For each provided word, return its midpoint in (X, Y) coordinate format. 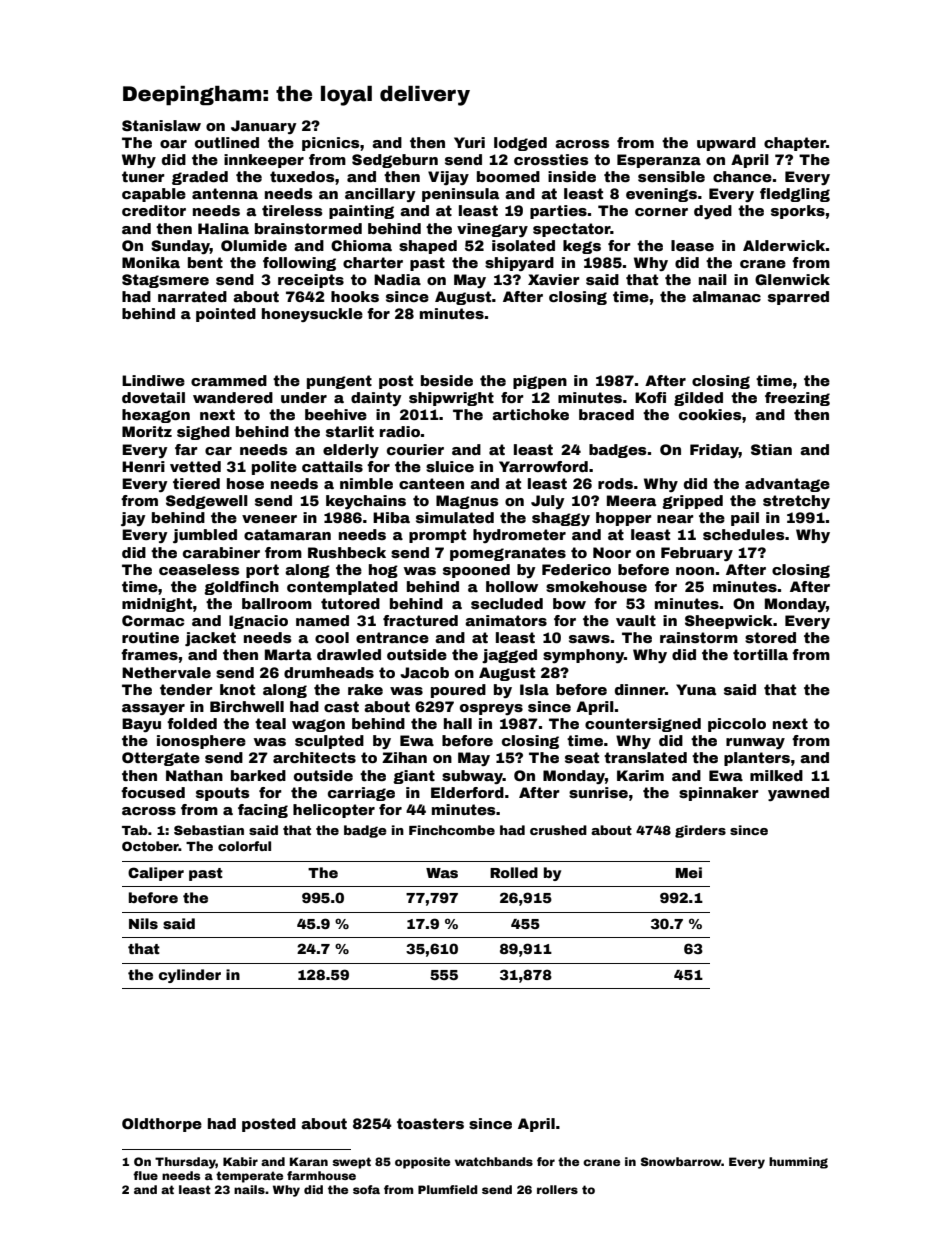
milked (776, 775)
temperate (249, 1177)
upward (726, 144)
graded (200, 178)
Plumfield (448, 1189)
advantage (787, 485)
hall (458, 723)
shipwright (451, 399)
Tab (135, 830)
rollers (557, 1189)
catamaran (287, 534)
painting (361, 212)
